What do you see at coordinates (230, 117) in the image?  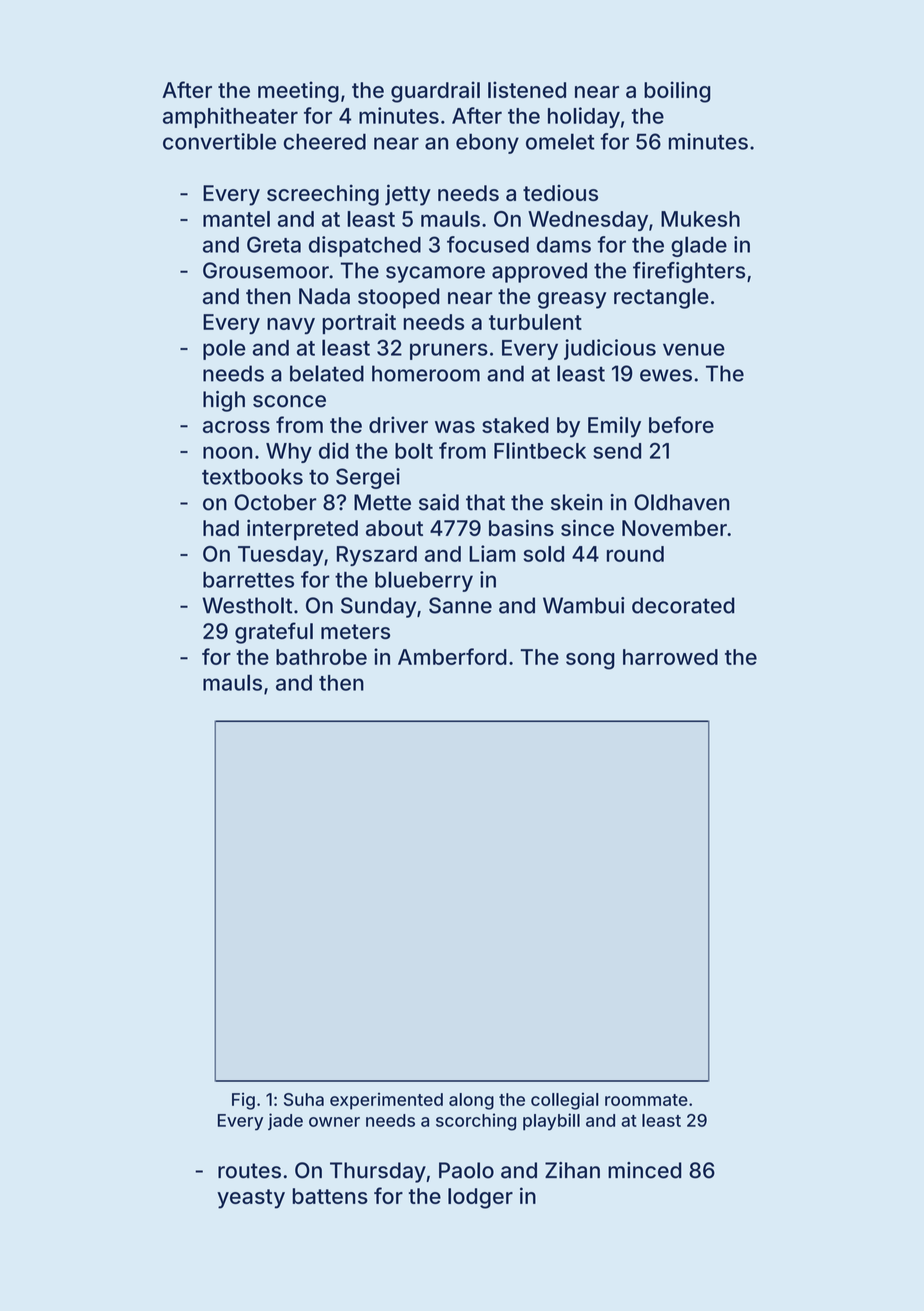 I see `amphitheater` at bounding box center [230, 117].
